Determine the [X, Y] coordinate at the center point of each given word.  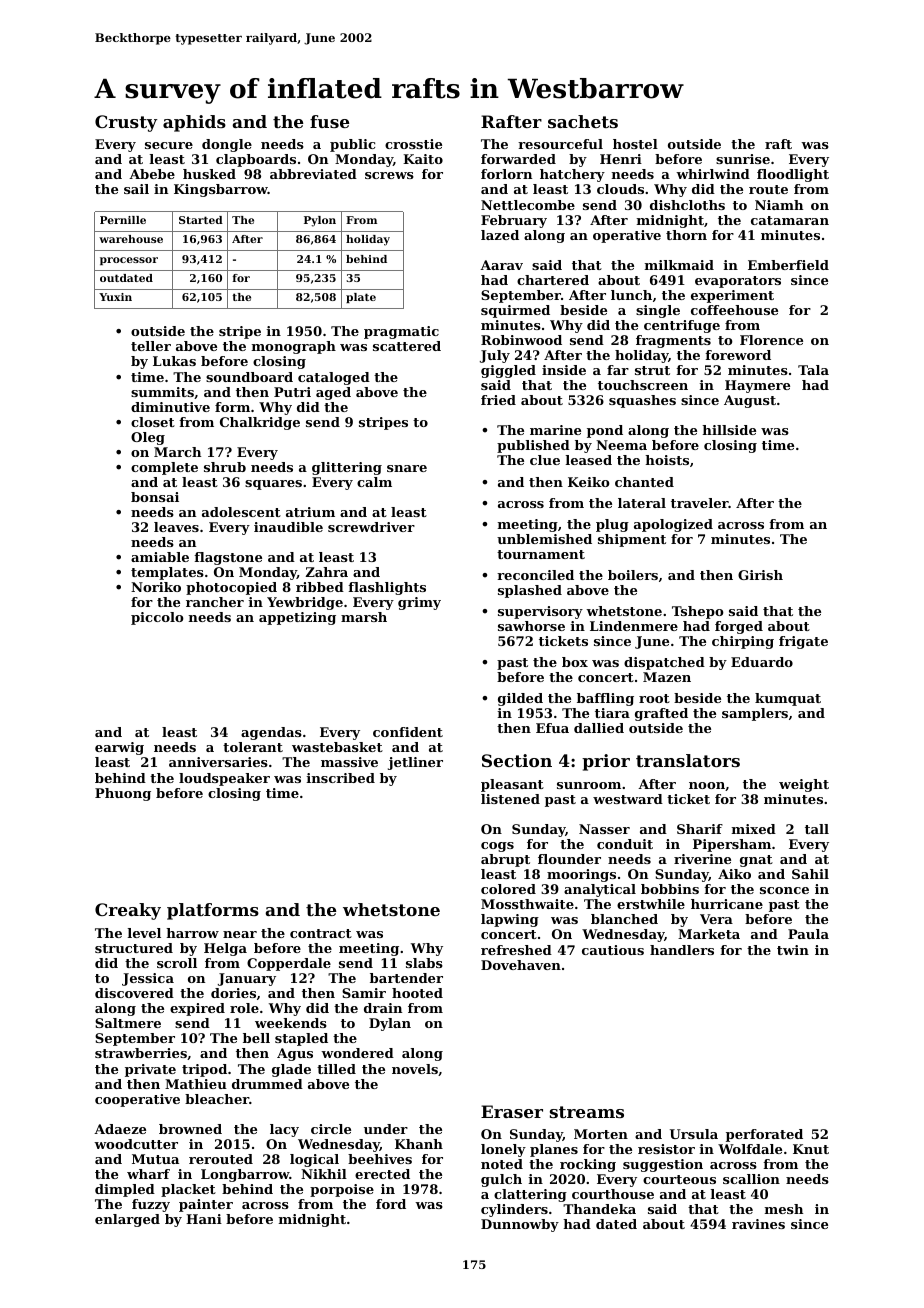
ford [391, 1204]
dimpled [125, 1190]
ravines [758, 1224]
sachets [583, 121]
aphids [194, 123]
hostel [635, 144]
